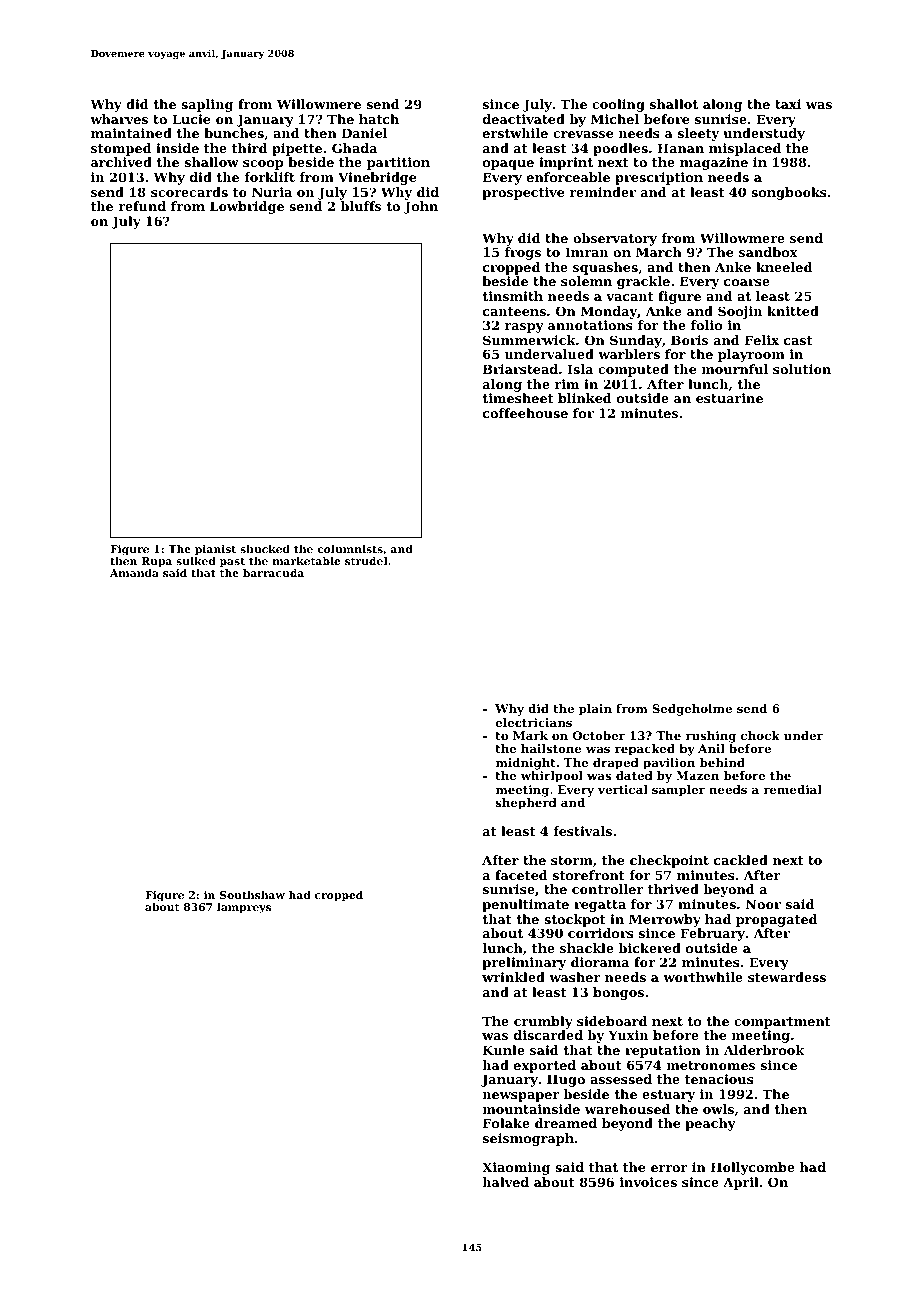  Describe the element at coordinates (513, 977) in the document. I see `wrinkled` at that location.
